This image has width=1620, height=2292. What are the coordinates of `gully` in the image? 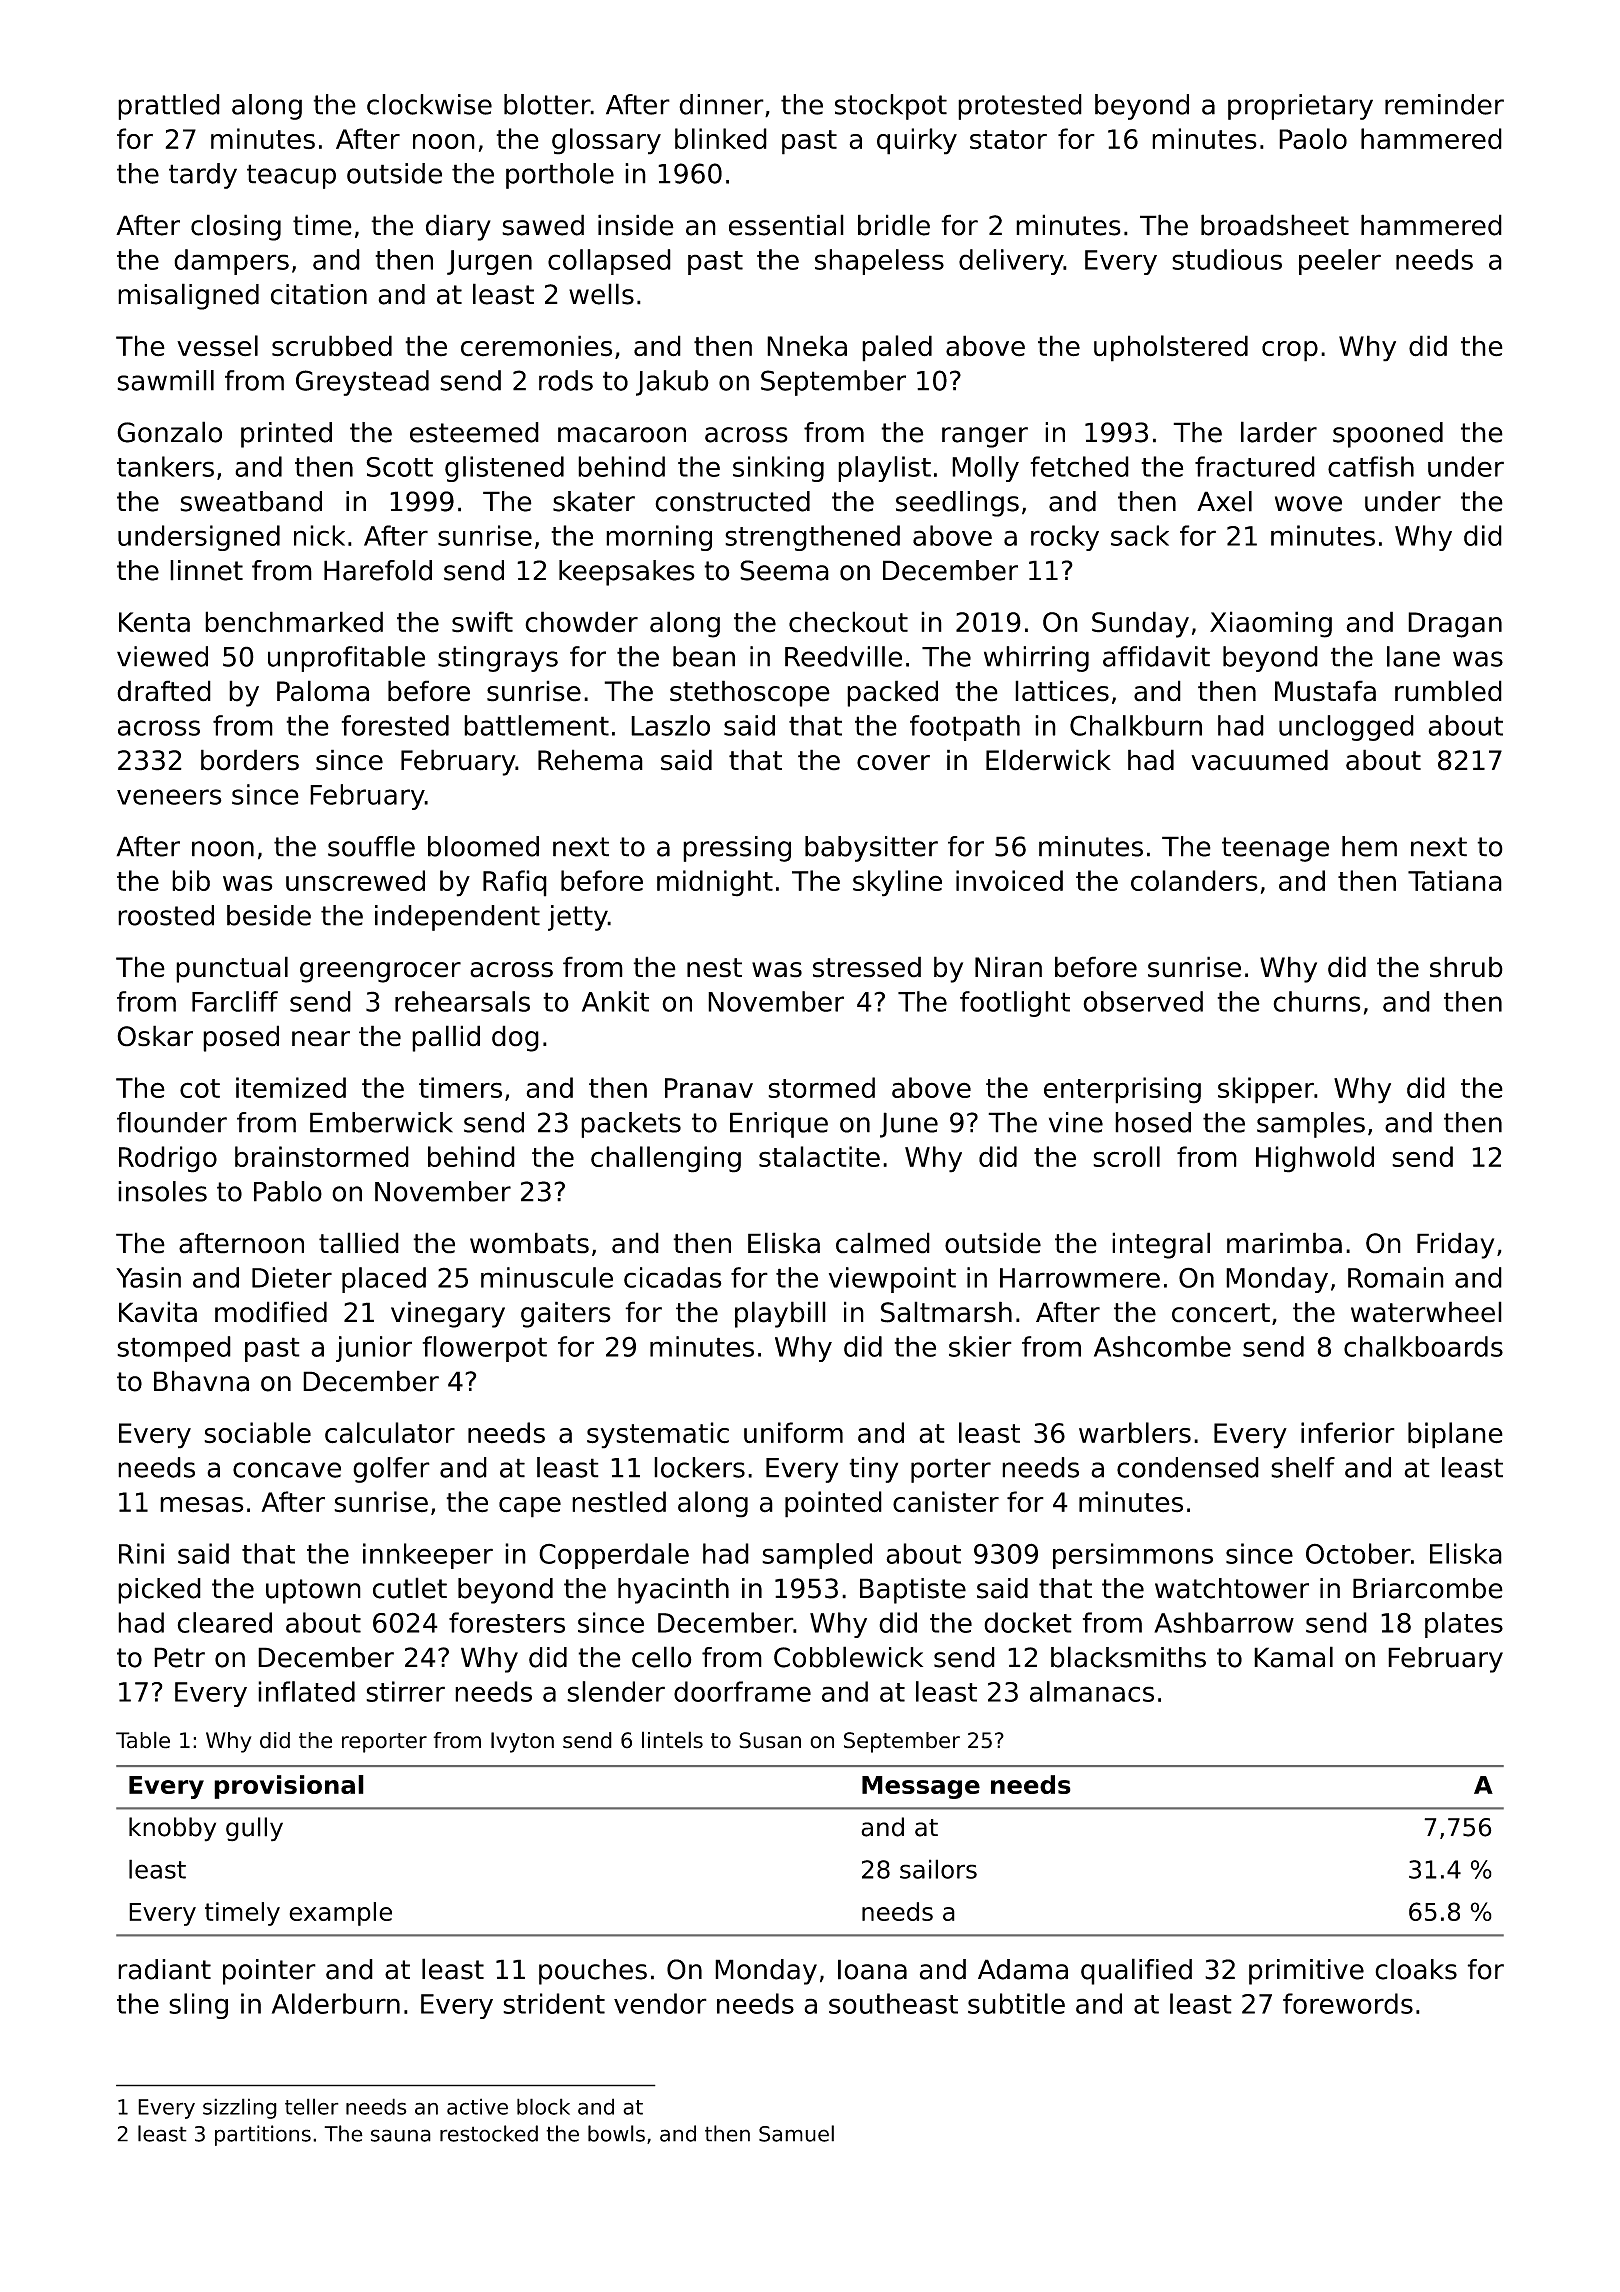 It's located at (254, 1829).
